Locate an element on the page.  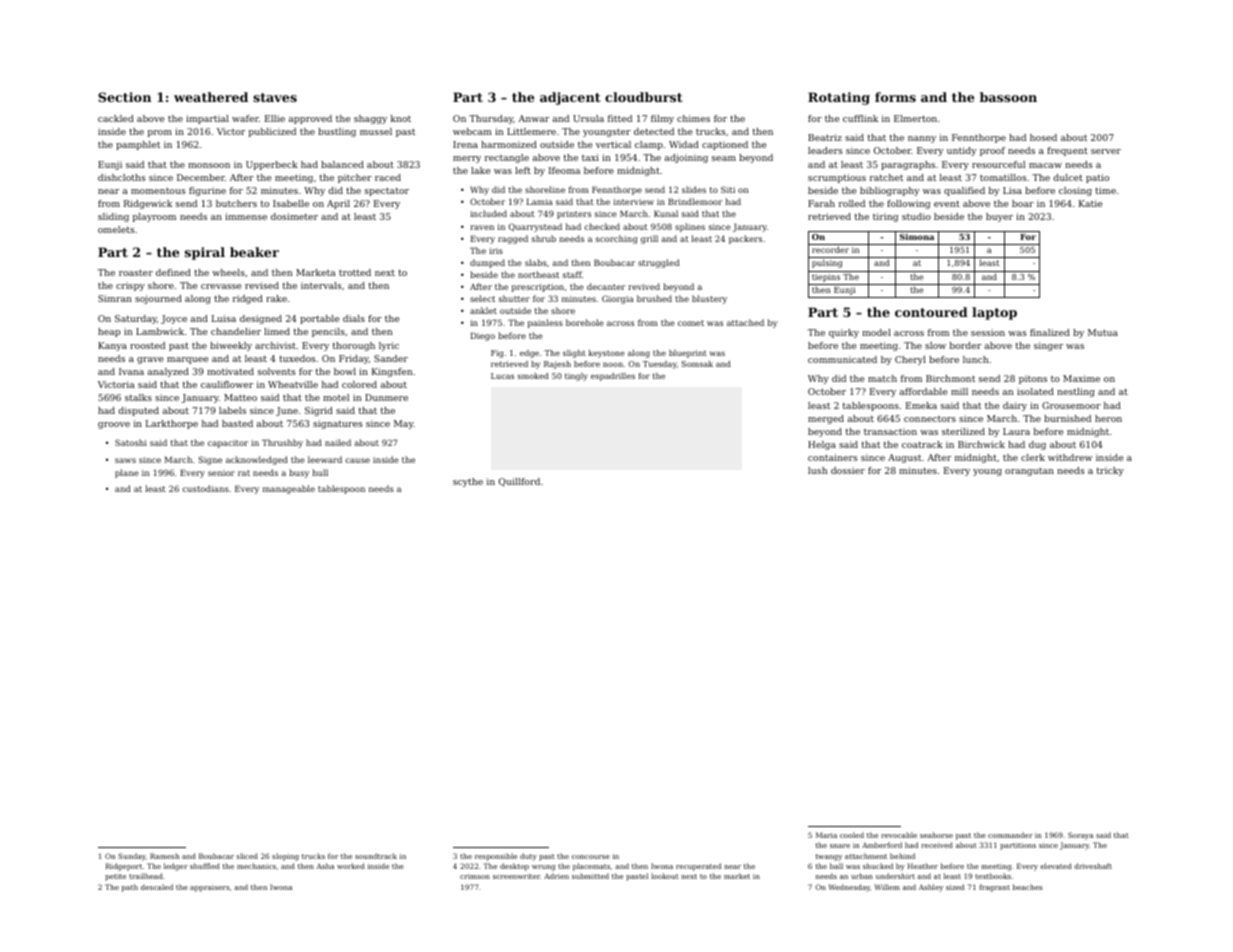
lyric is located at coordinates (389, 346).
